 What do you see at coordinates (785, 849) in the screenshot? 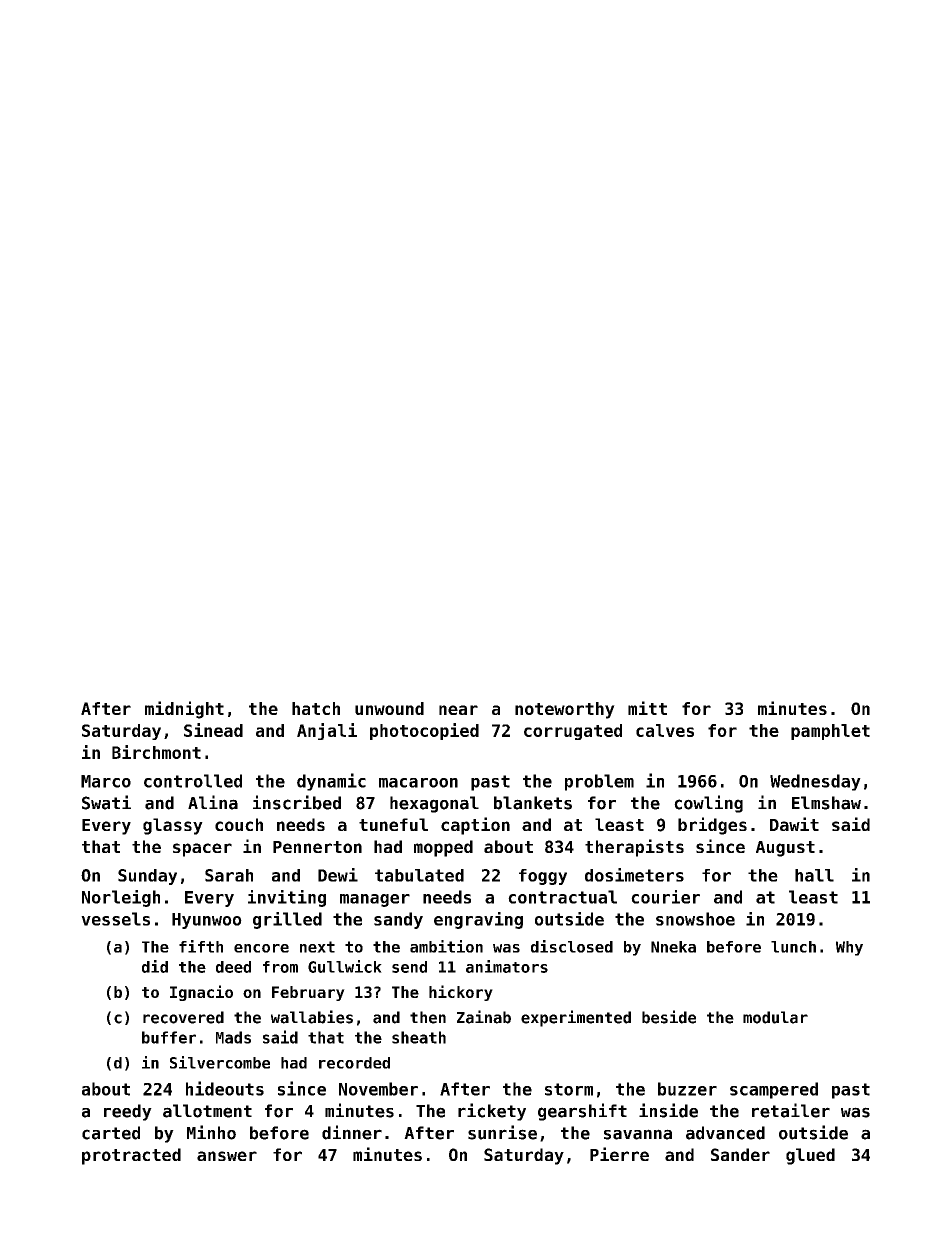
I see `August` at bounding box center [785, 849].
